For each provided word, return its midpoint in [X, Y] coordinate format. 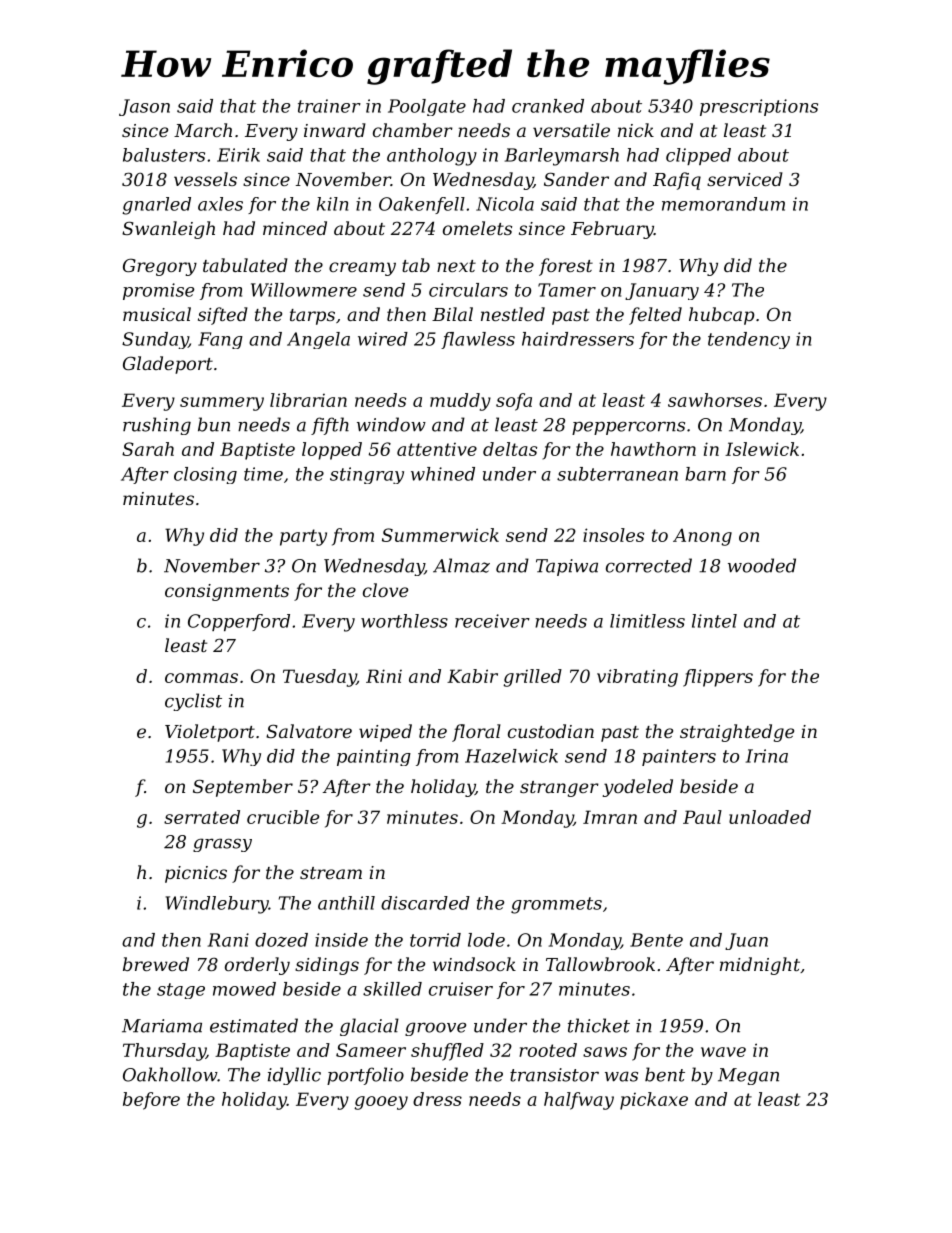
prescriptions [759, 107]
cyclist [193, 702]
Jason [144, 107]
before [151, 1101]
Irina [767, 756]
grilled [532, 678]
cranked [548, 106]
